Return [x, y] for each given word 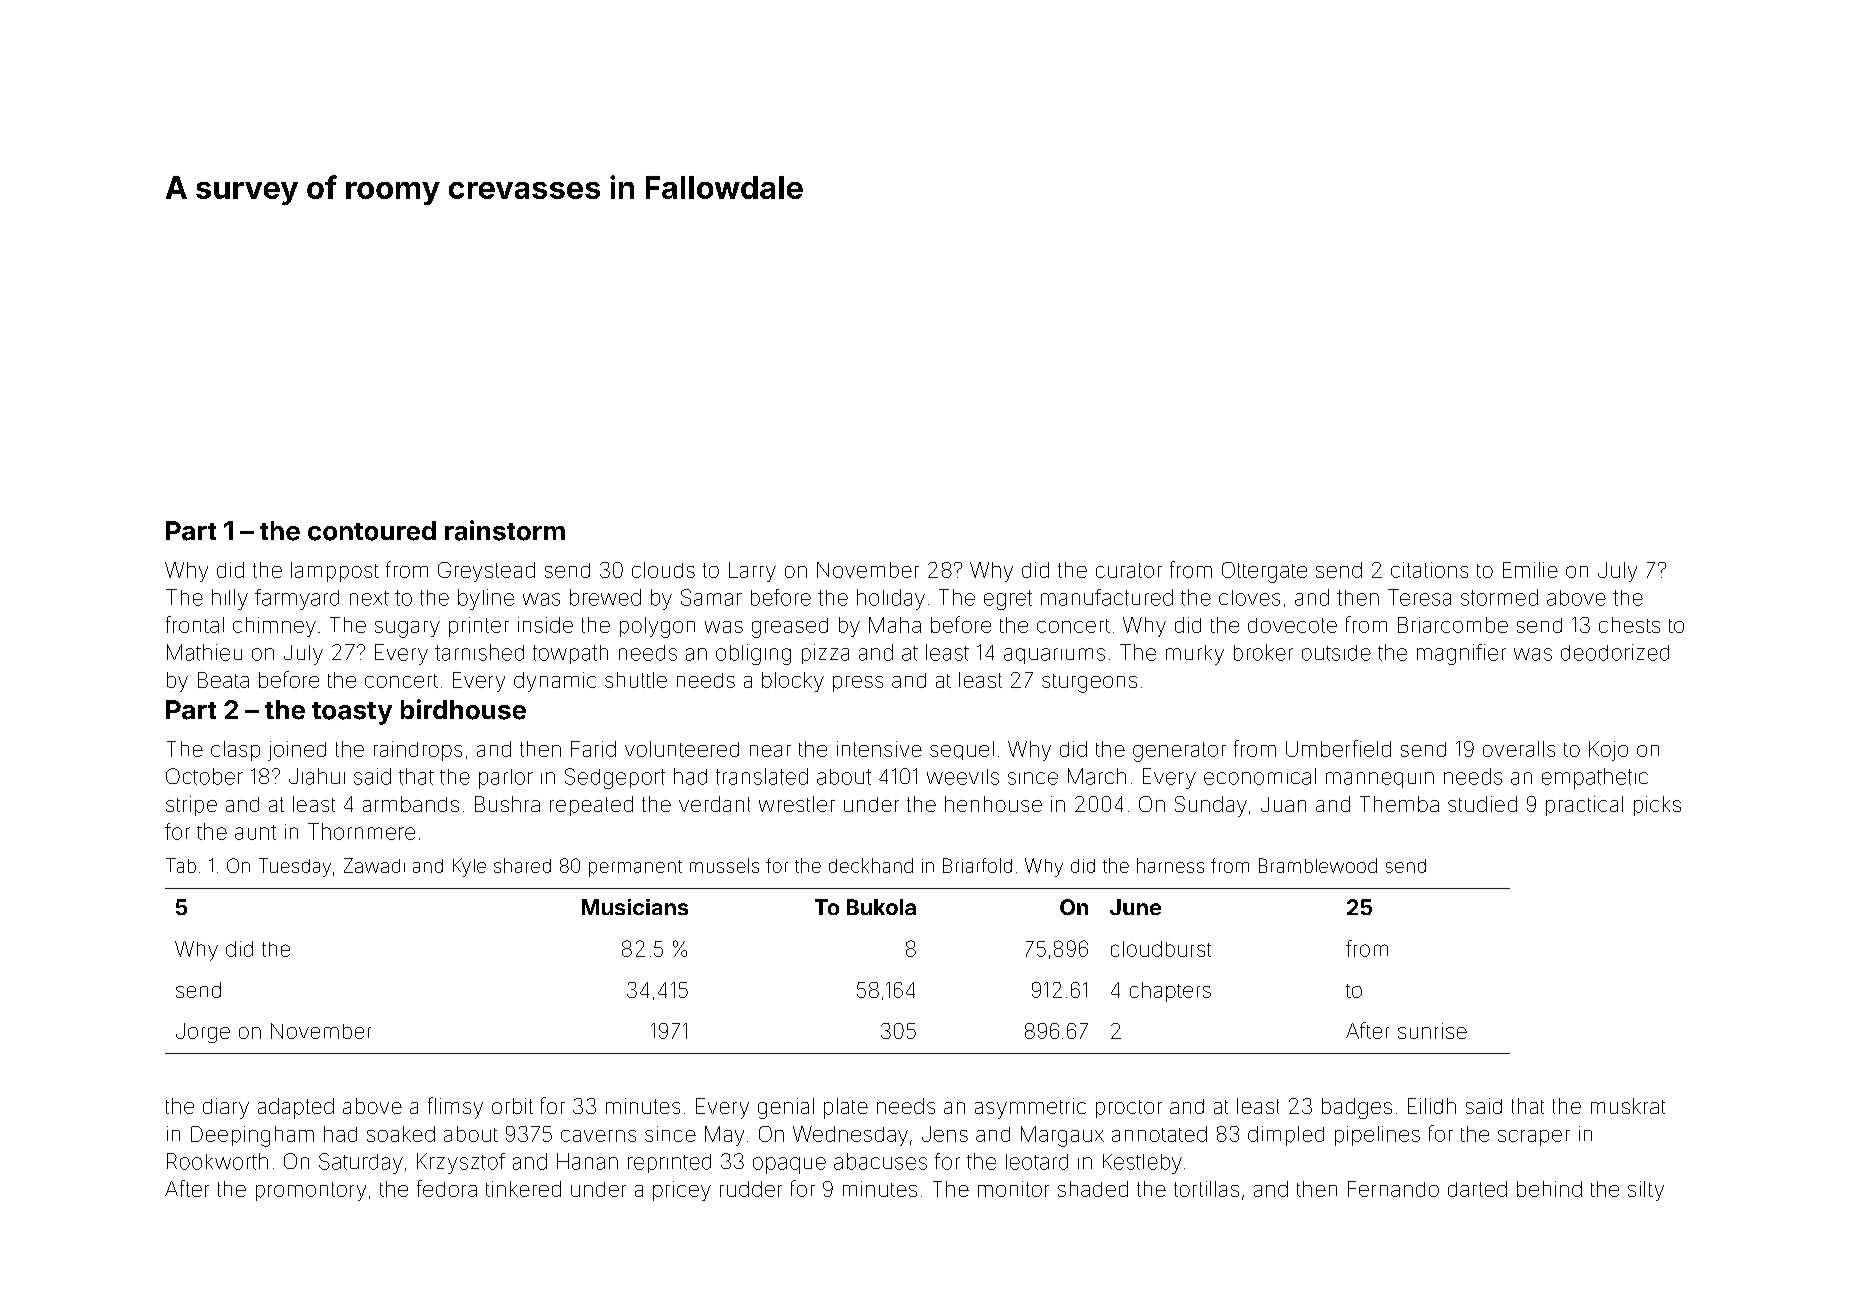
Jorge [203, 1033]
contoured [372, 531]
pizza [825, 654]
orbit [512, 1106]
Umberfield [1338, 748]
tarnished [479, 652]
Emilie [1530, 570]
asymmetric [1030, 1108]
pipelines [1377, 1136]
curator [1129, 570]
